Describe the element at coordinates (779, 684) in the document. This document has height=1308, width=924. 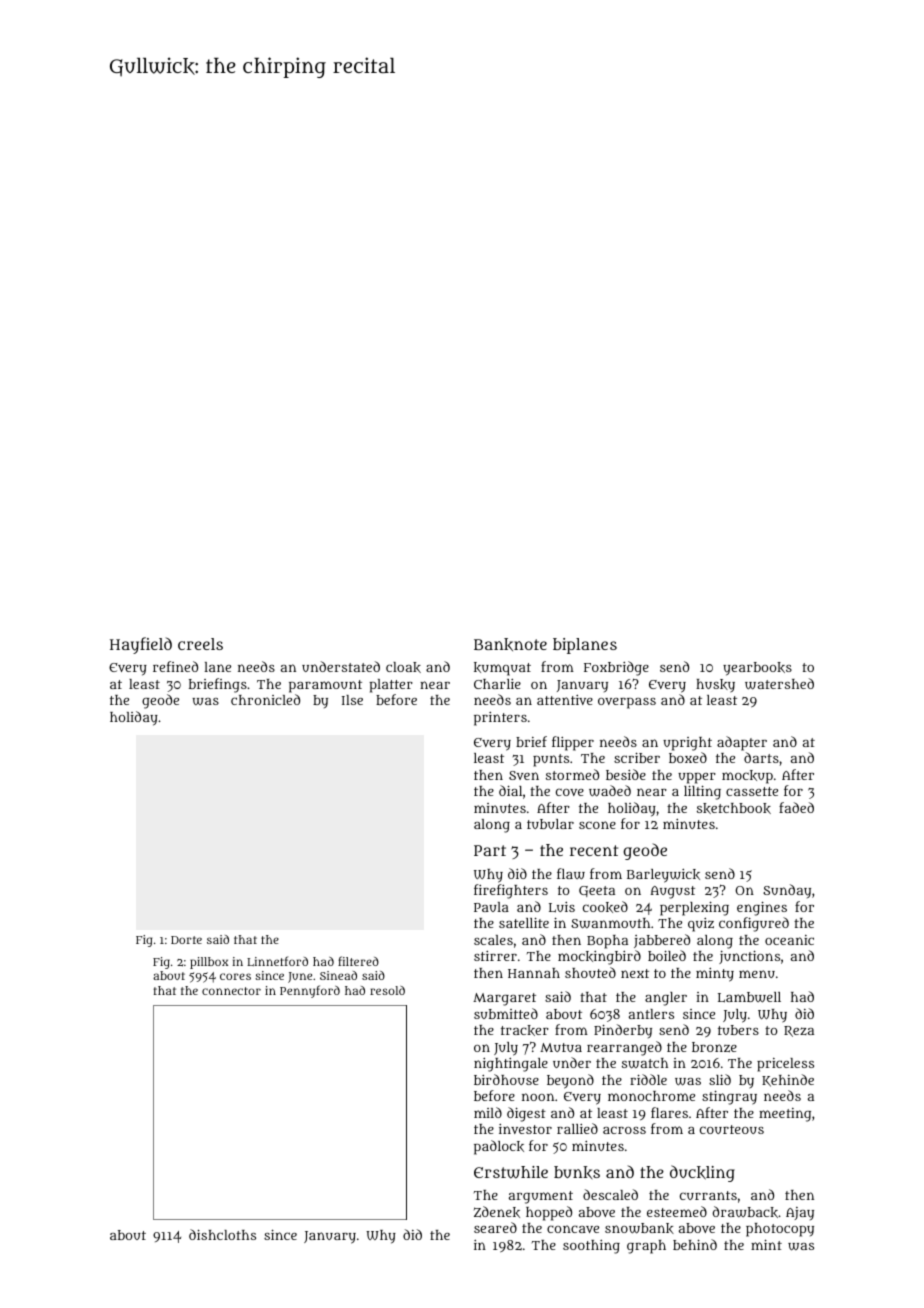
I see `watershed` at that location.
